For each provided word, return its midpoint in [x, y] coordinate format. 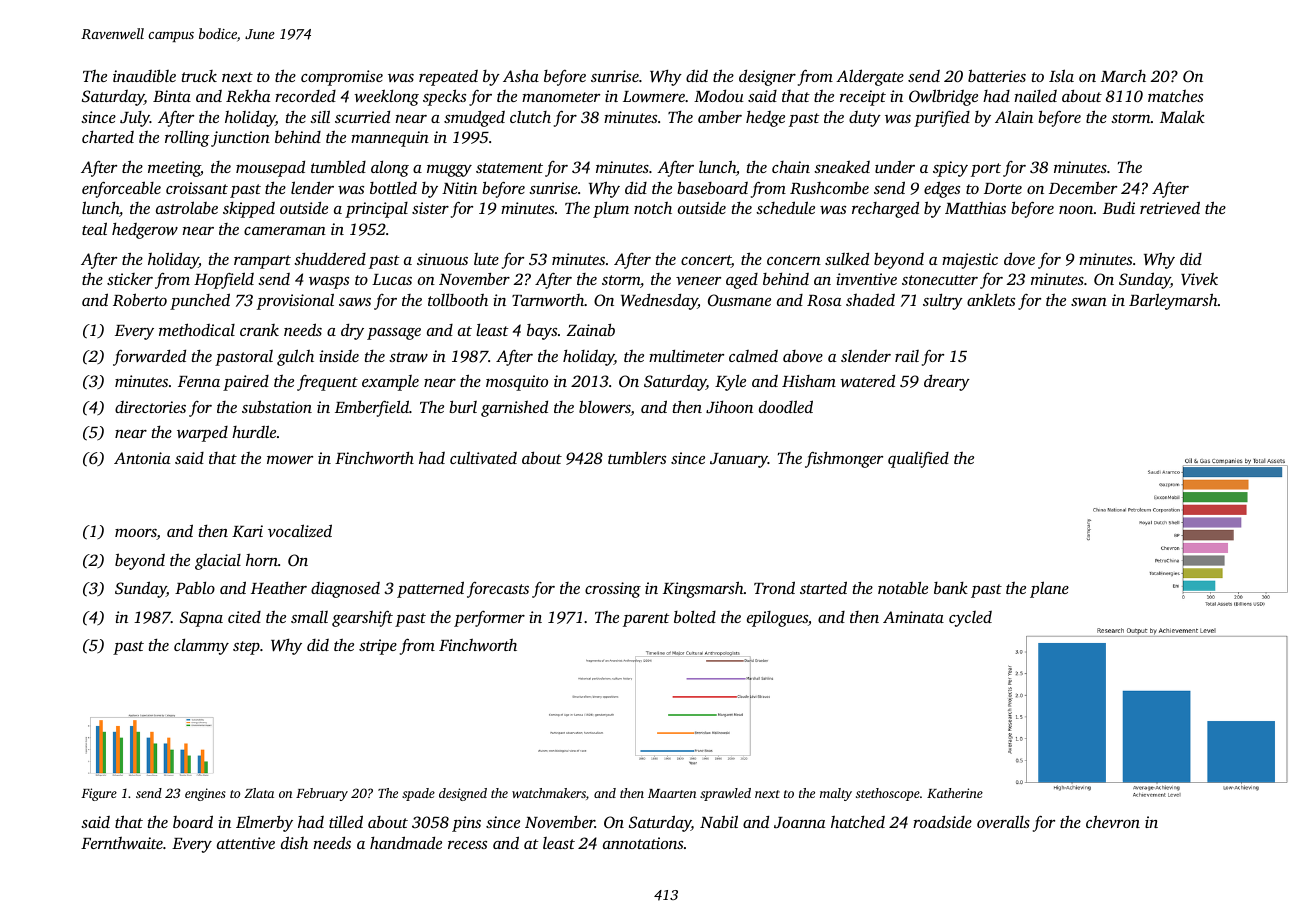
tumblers [637, 457]
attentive [246, 843]
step [246, 648]
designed [463, 794]
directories [150, 407]
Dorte [1003, 188]
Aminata [913, 617]
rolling [187, 138]
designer [767, 77]
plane [1049, 589]
